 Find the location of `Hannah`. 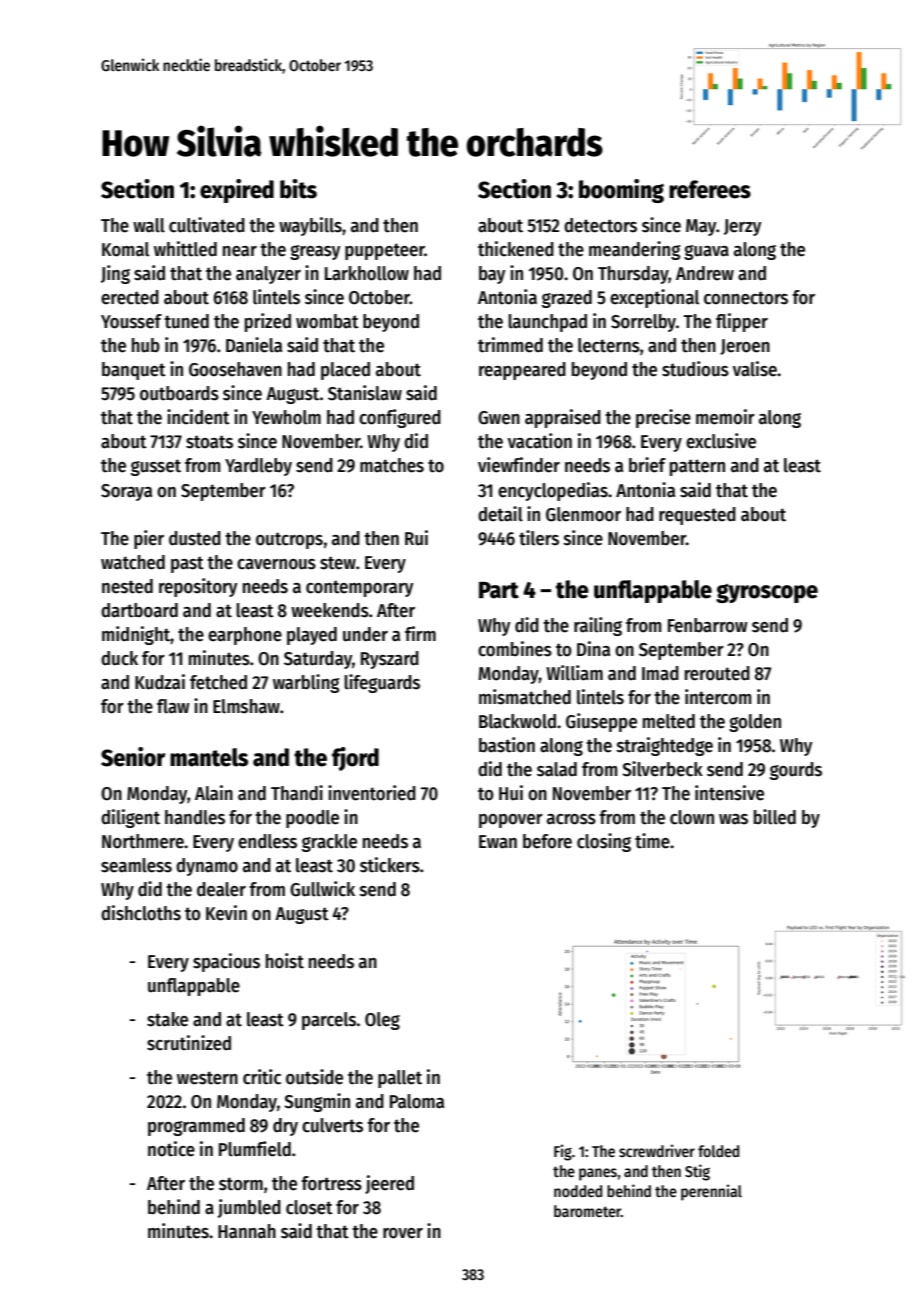

Hannah is located at coordinates (247, 1231).
